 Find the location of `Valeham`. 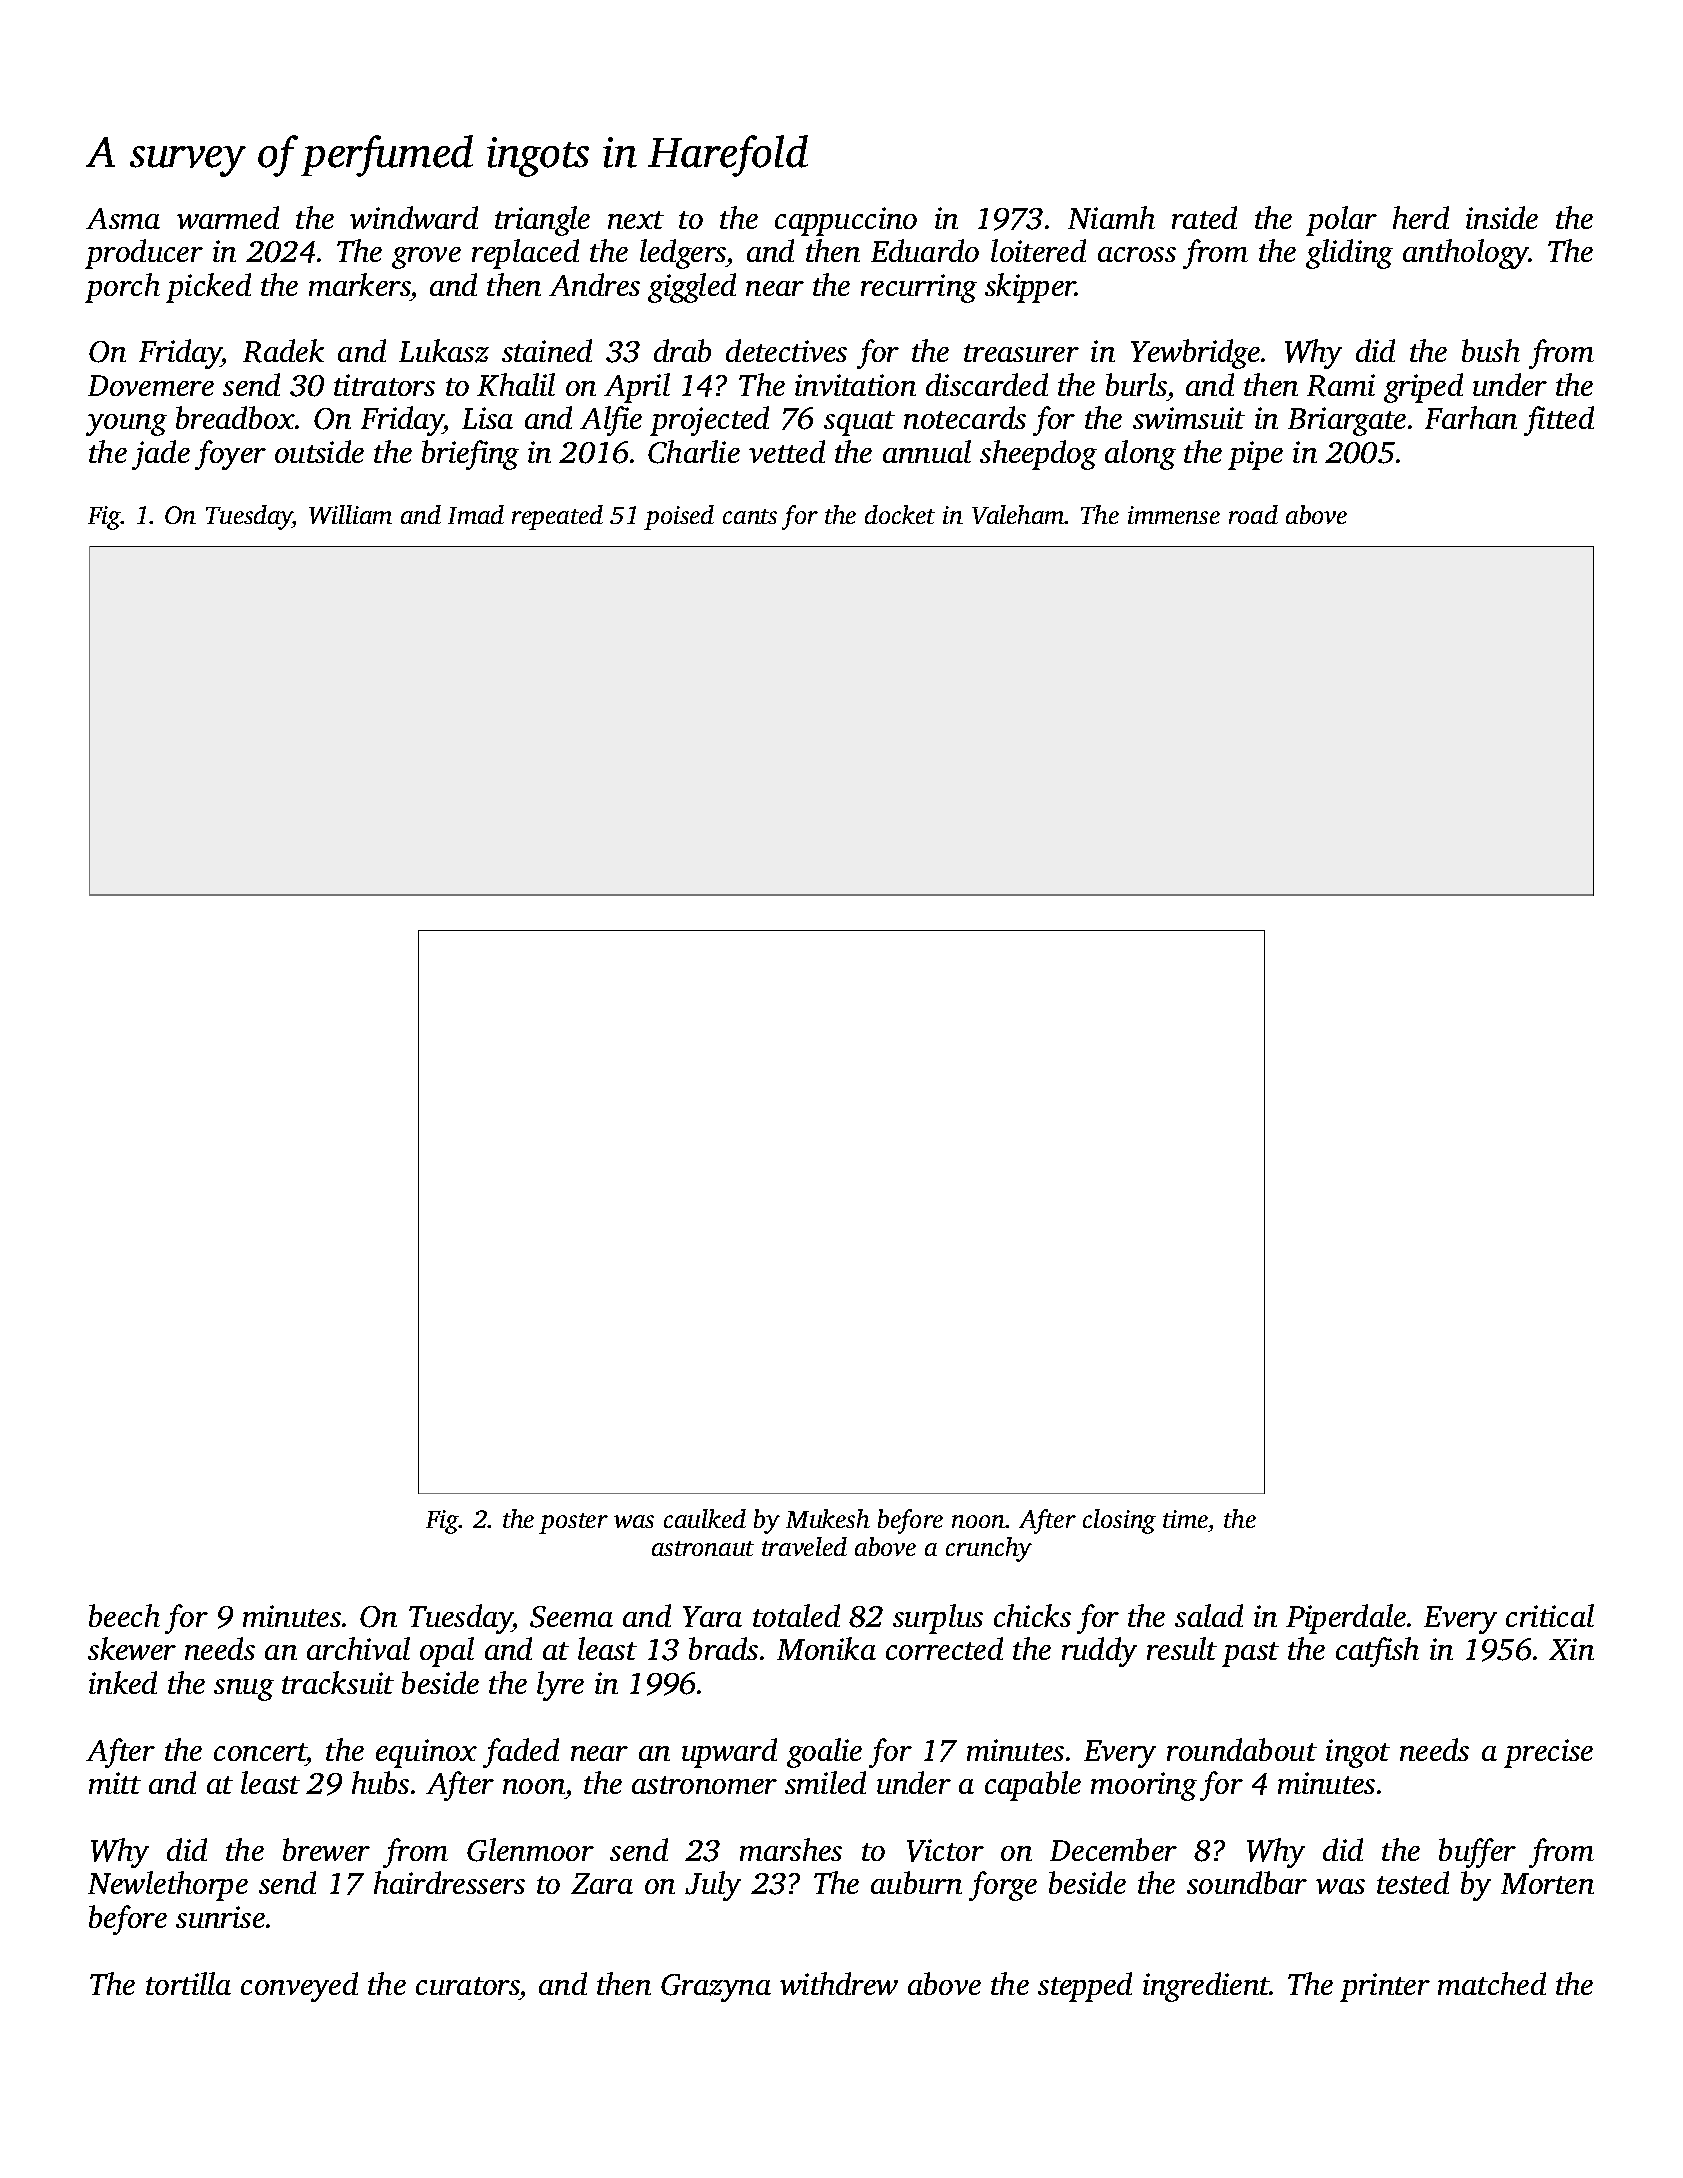

Valeham is located at coordinates (1018, 514).
